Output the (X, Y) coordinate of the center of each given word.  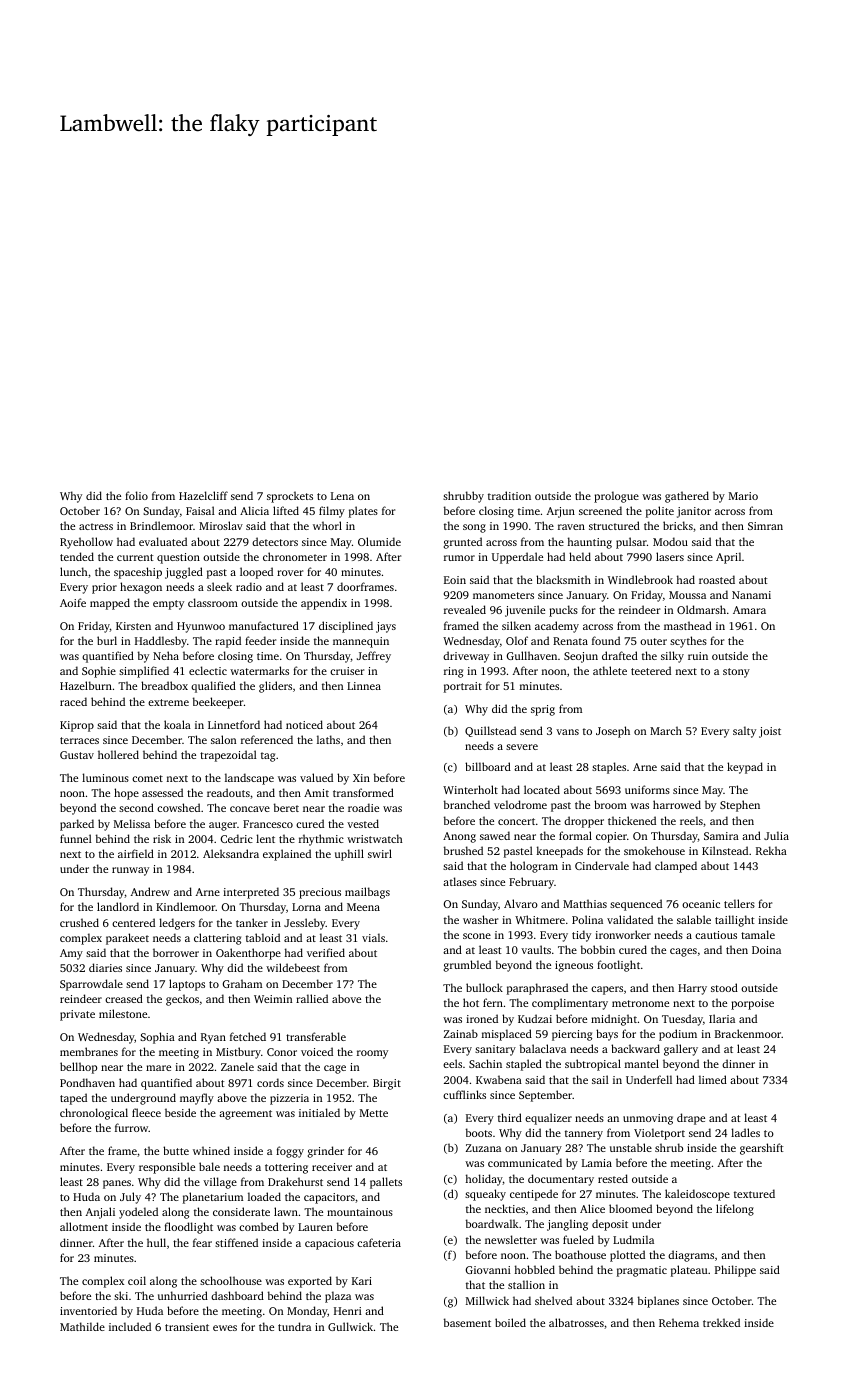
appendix (324, 604)
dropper (584, 822)
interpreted (251, 893)
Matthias (585, 903)
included (130, 1326)
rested (613, 1178)
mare (158, 1068)
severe (522, 747)
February (531, 883)
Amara (749, 610)
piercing (572, 1035)
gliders (275, 687)
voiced (317, 1051)
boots (479, 1132)
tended (77, 556)
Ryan (213, 1038)
